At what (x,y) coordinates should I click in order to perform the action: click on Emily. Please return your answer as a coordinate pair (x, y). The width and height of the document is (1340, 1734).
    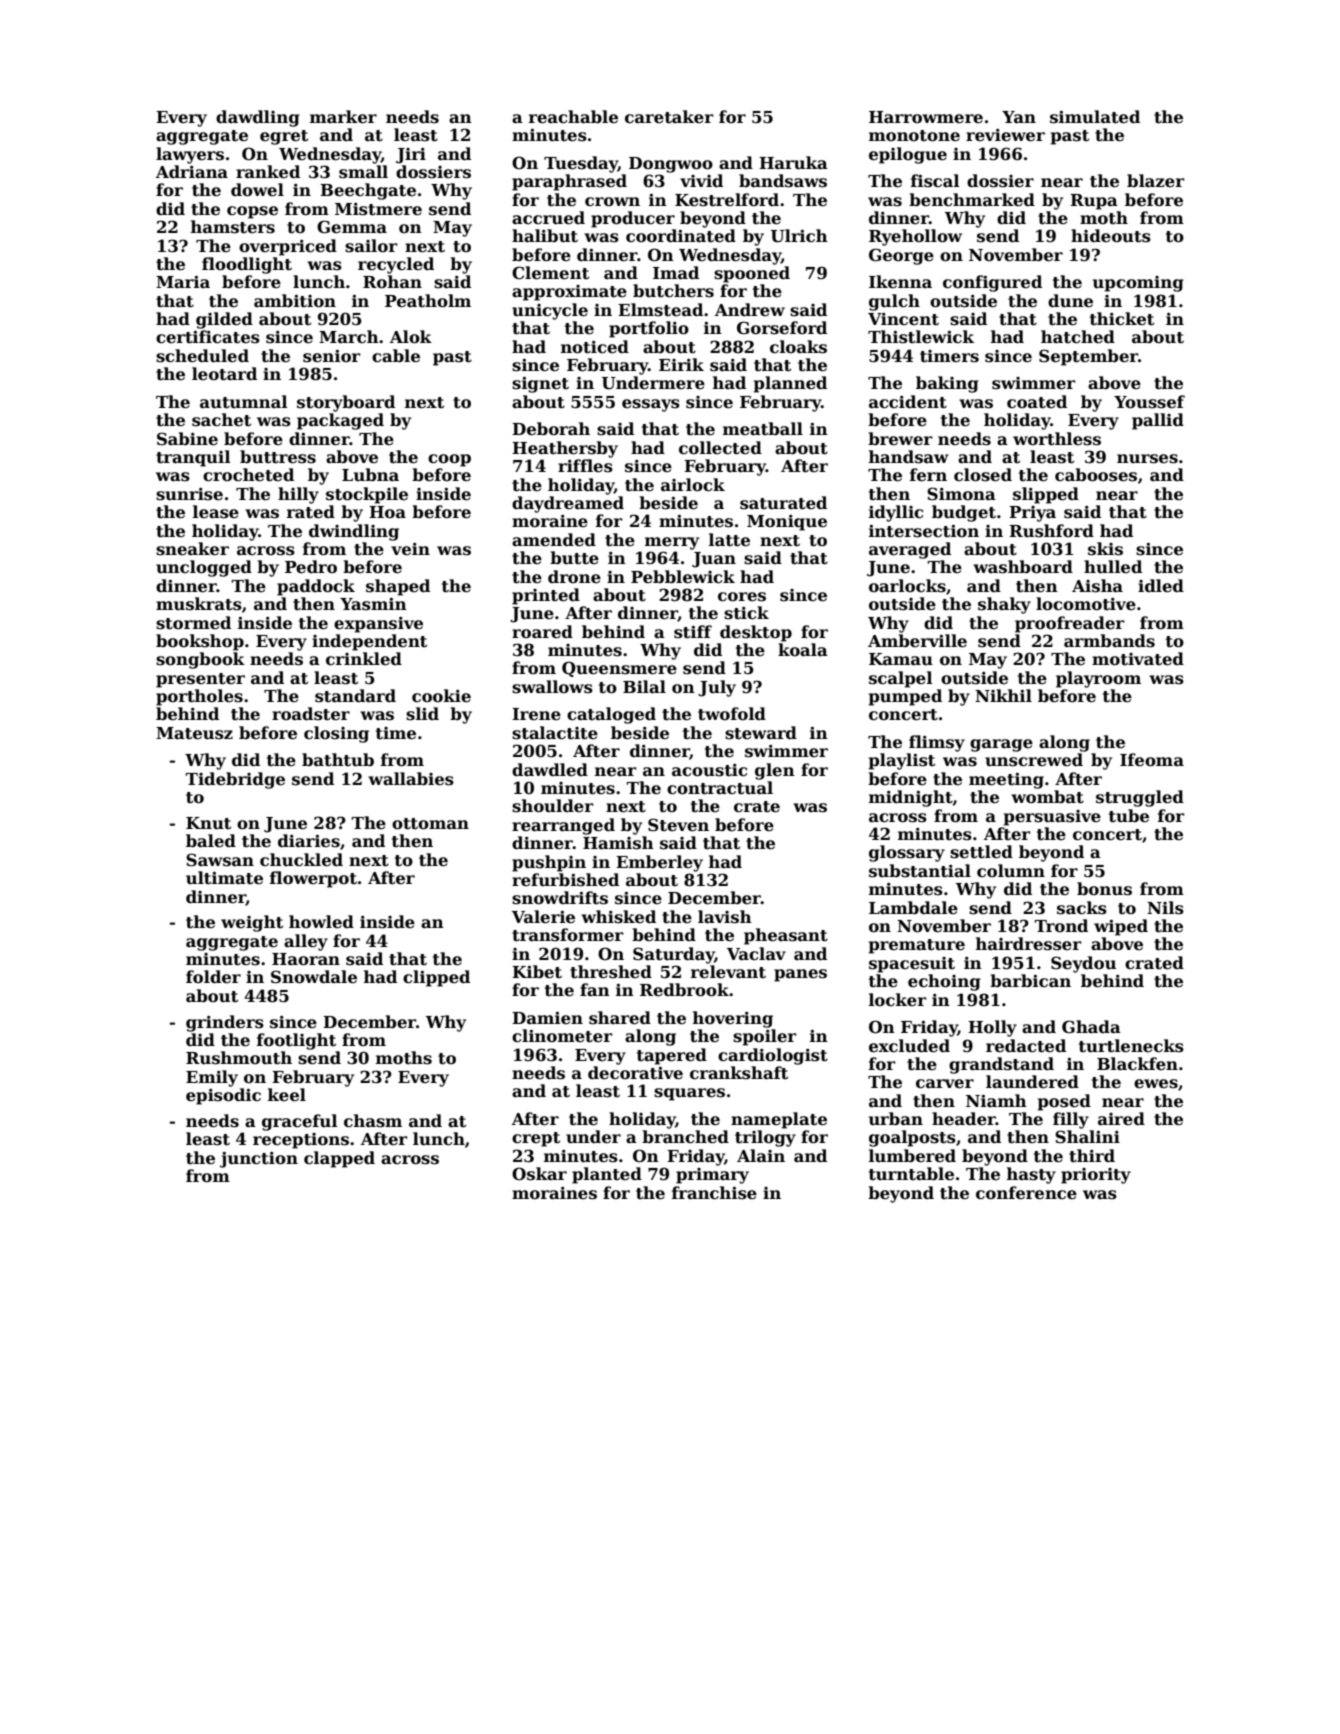
    Looking at the image, I should click on (212, 1078).
